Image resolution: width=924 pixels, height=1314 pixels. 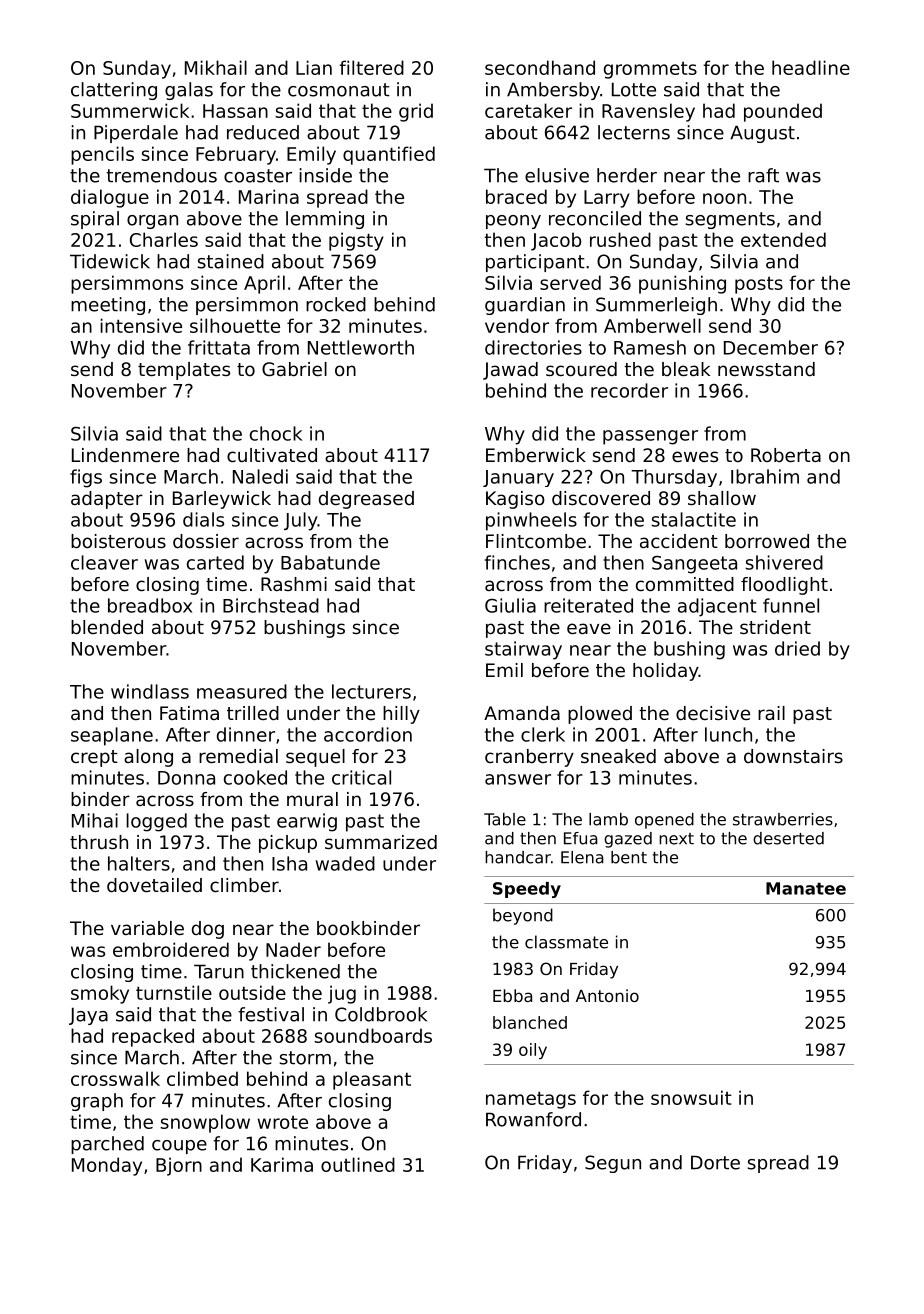 What do you see at coordinates (125, 455) in the page?
I see `Lindenmere` at bounding box center [125, 455].
